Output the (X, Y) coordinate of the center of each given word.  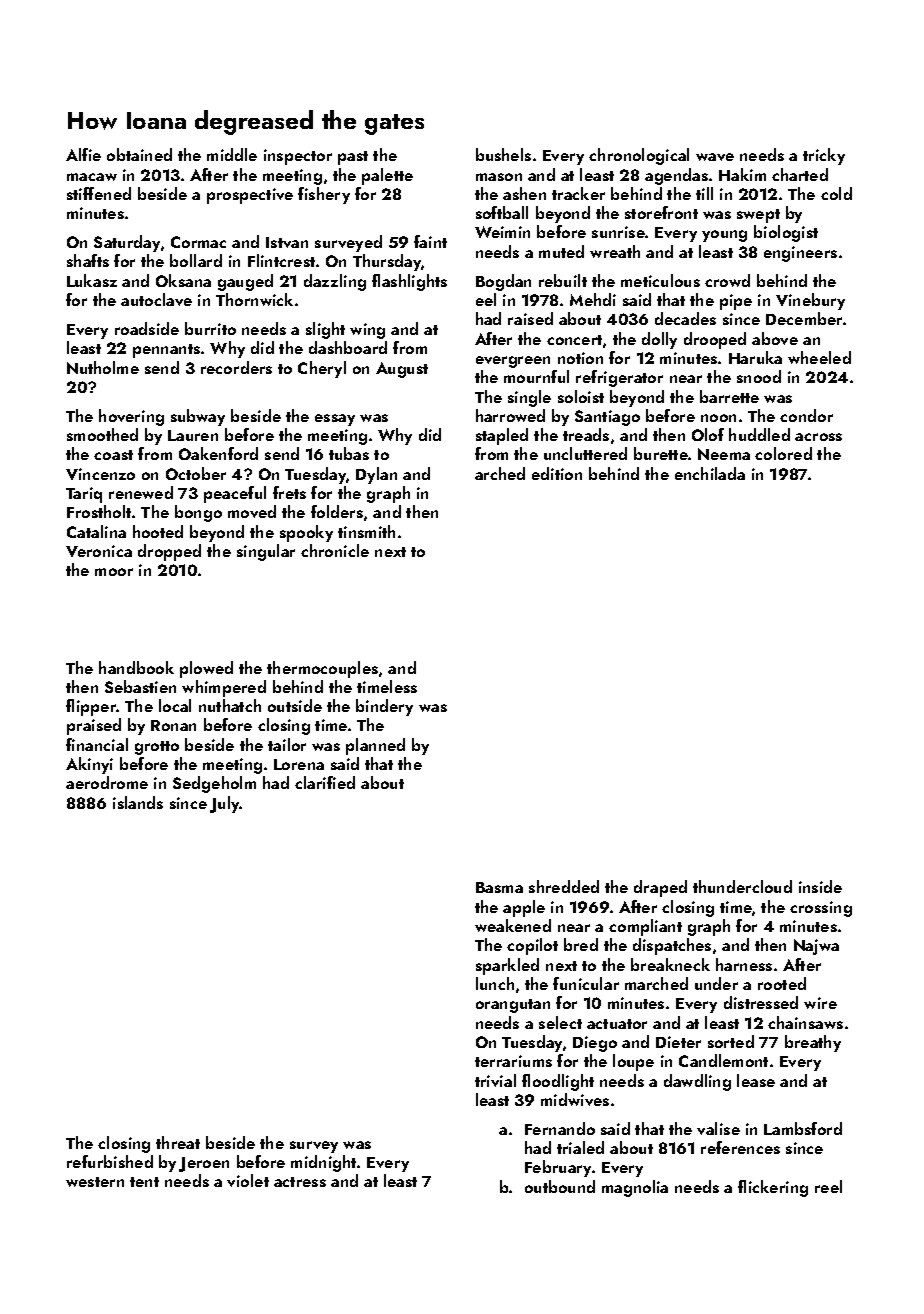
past (353, 158)
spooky (306, 533)
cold (836, 193)
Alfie (83, 154)
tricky (824, 156)
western (95, 1182)
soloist (581, 396)
